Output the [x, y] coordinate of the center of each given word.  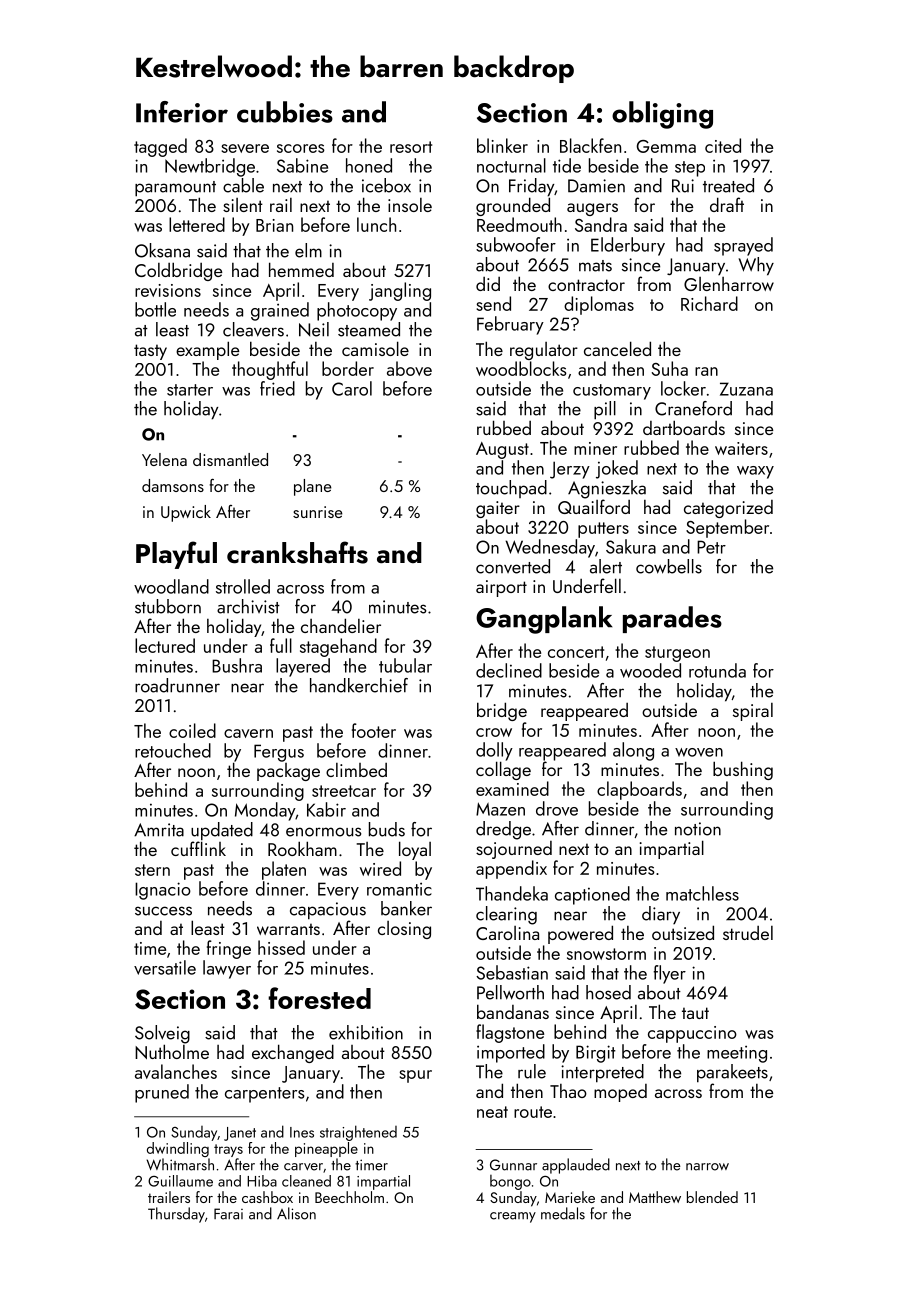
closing [404, 930]
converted [513, 566]
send [493, 303]
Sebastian [512, 972]
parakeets [732, 1073]
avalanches [176, 1071]
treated [728, 185]
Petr [711, 547]
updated [222, 831]
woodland [171, 586]
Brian [274, 225]
